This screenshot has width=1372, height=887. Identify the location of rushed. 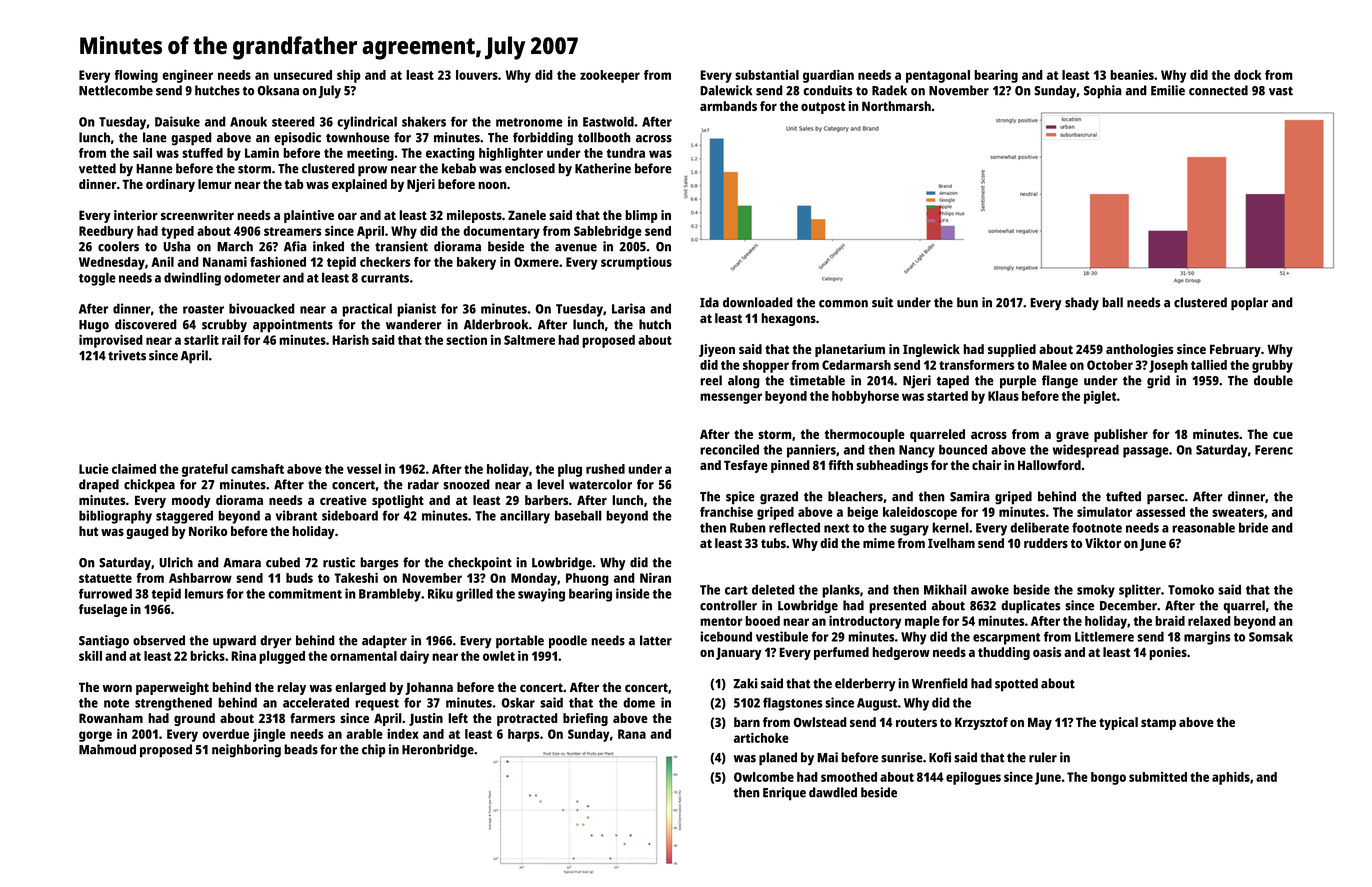
(605, 469).
